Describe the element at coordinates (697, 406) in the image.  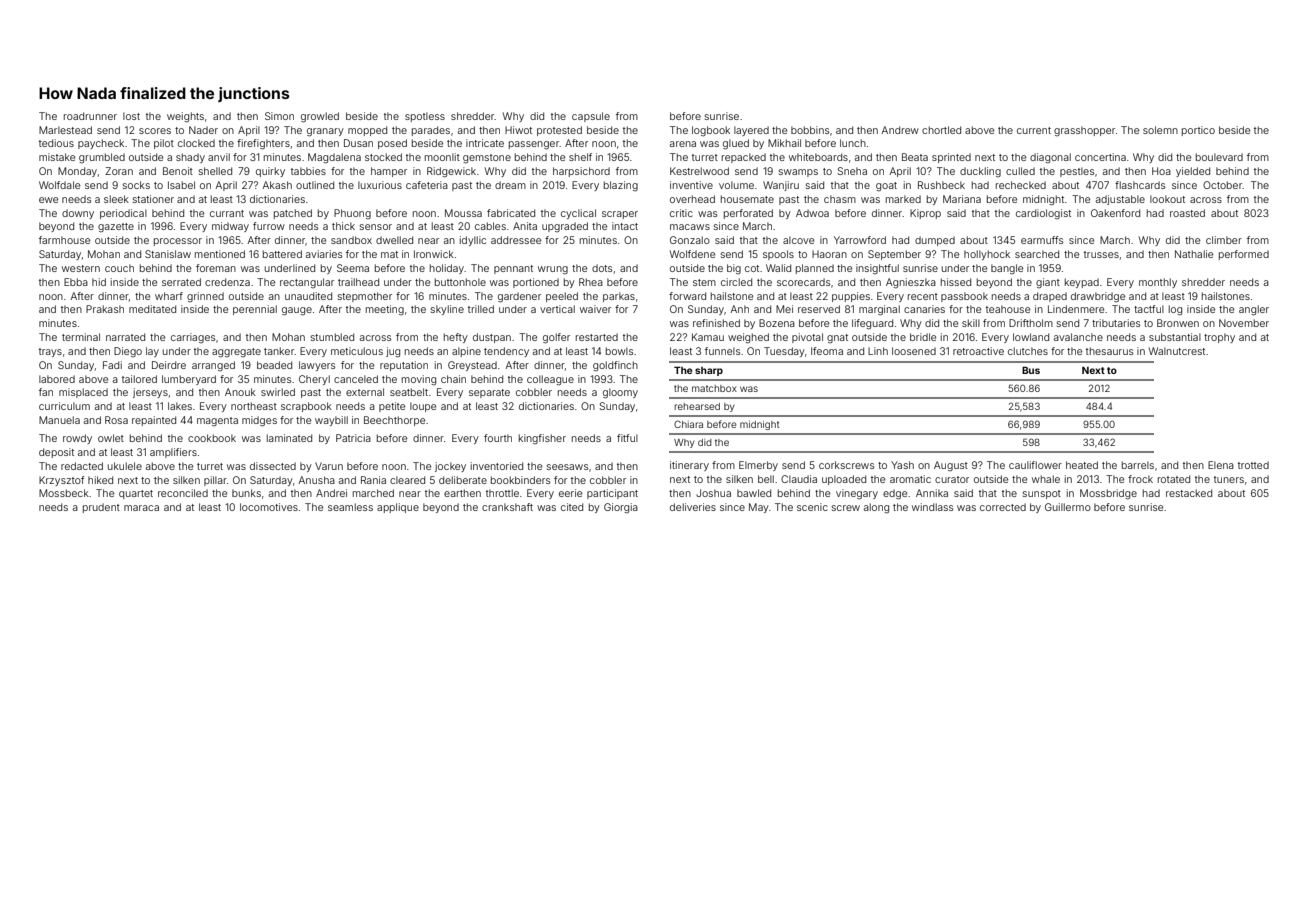
I see `rehearsed` at that location.
